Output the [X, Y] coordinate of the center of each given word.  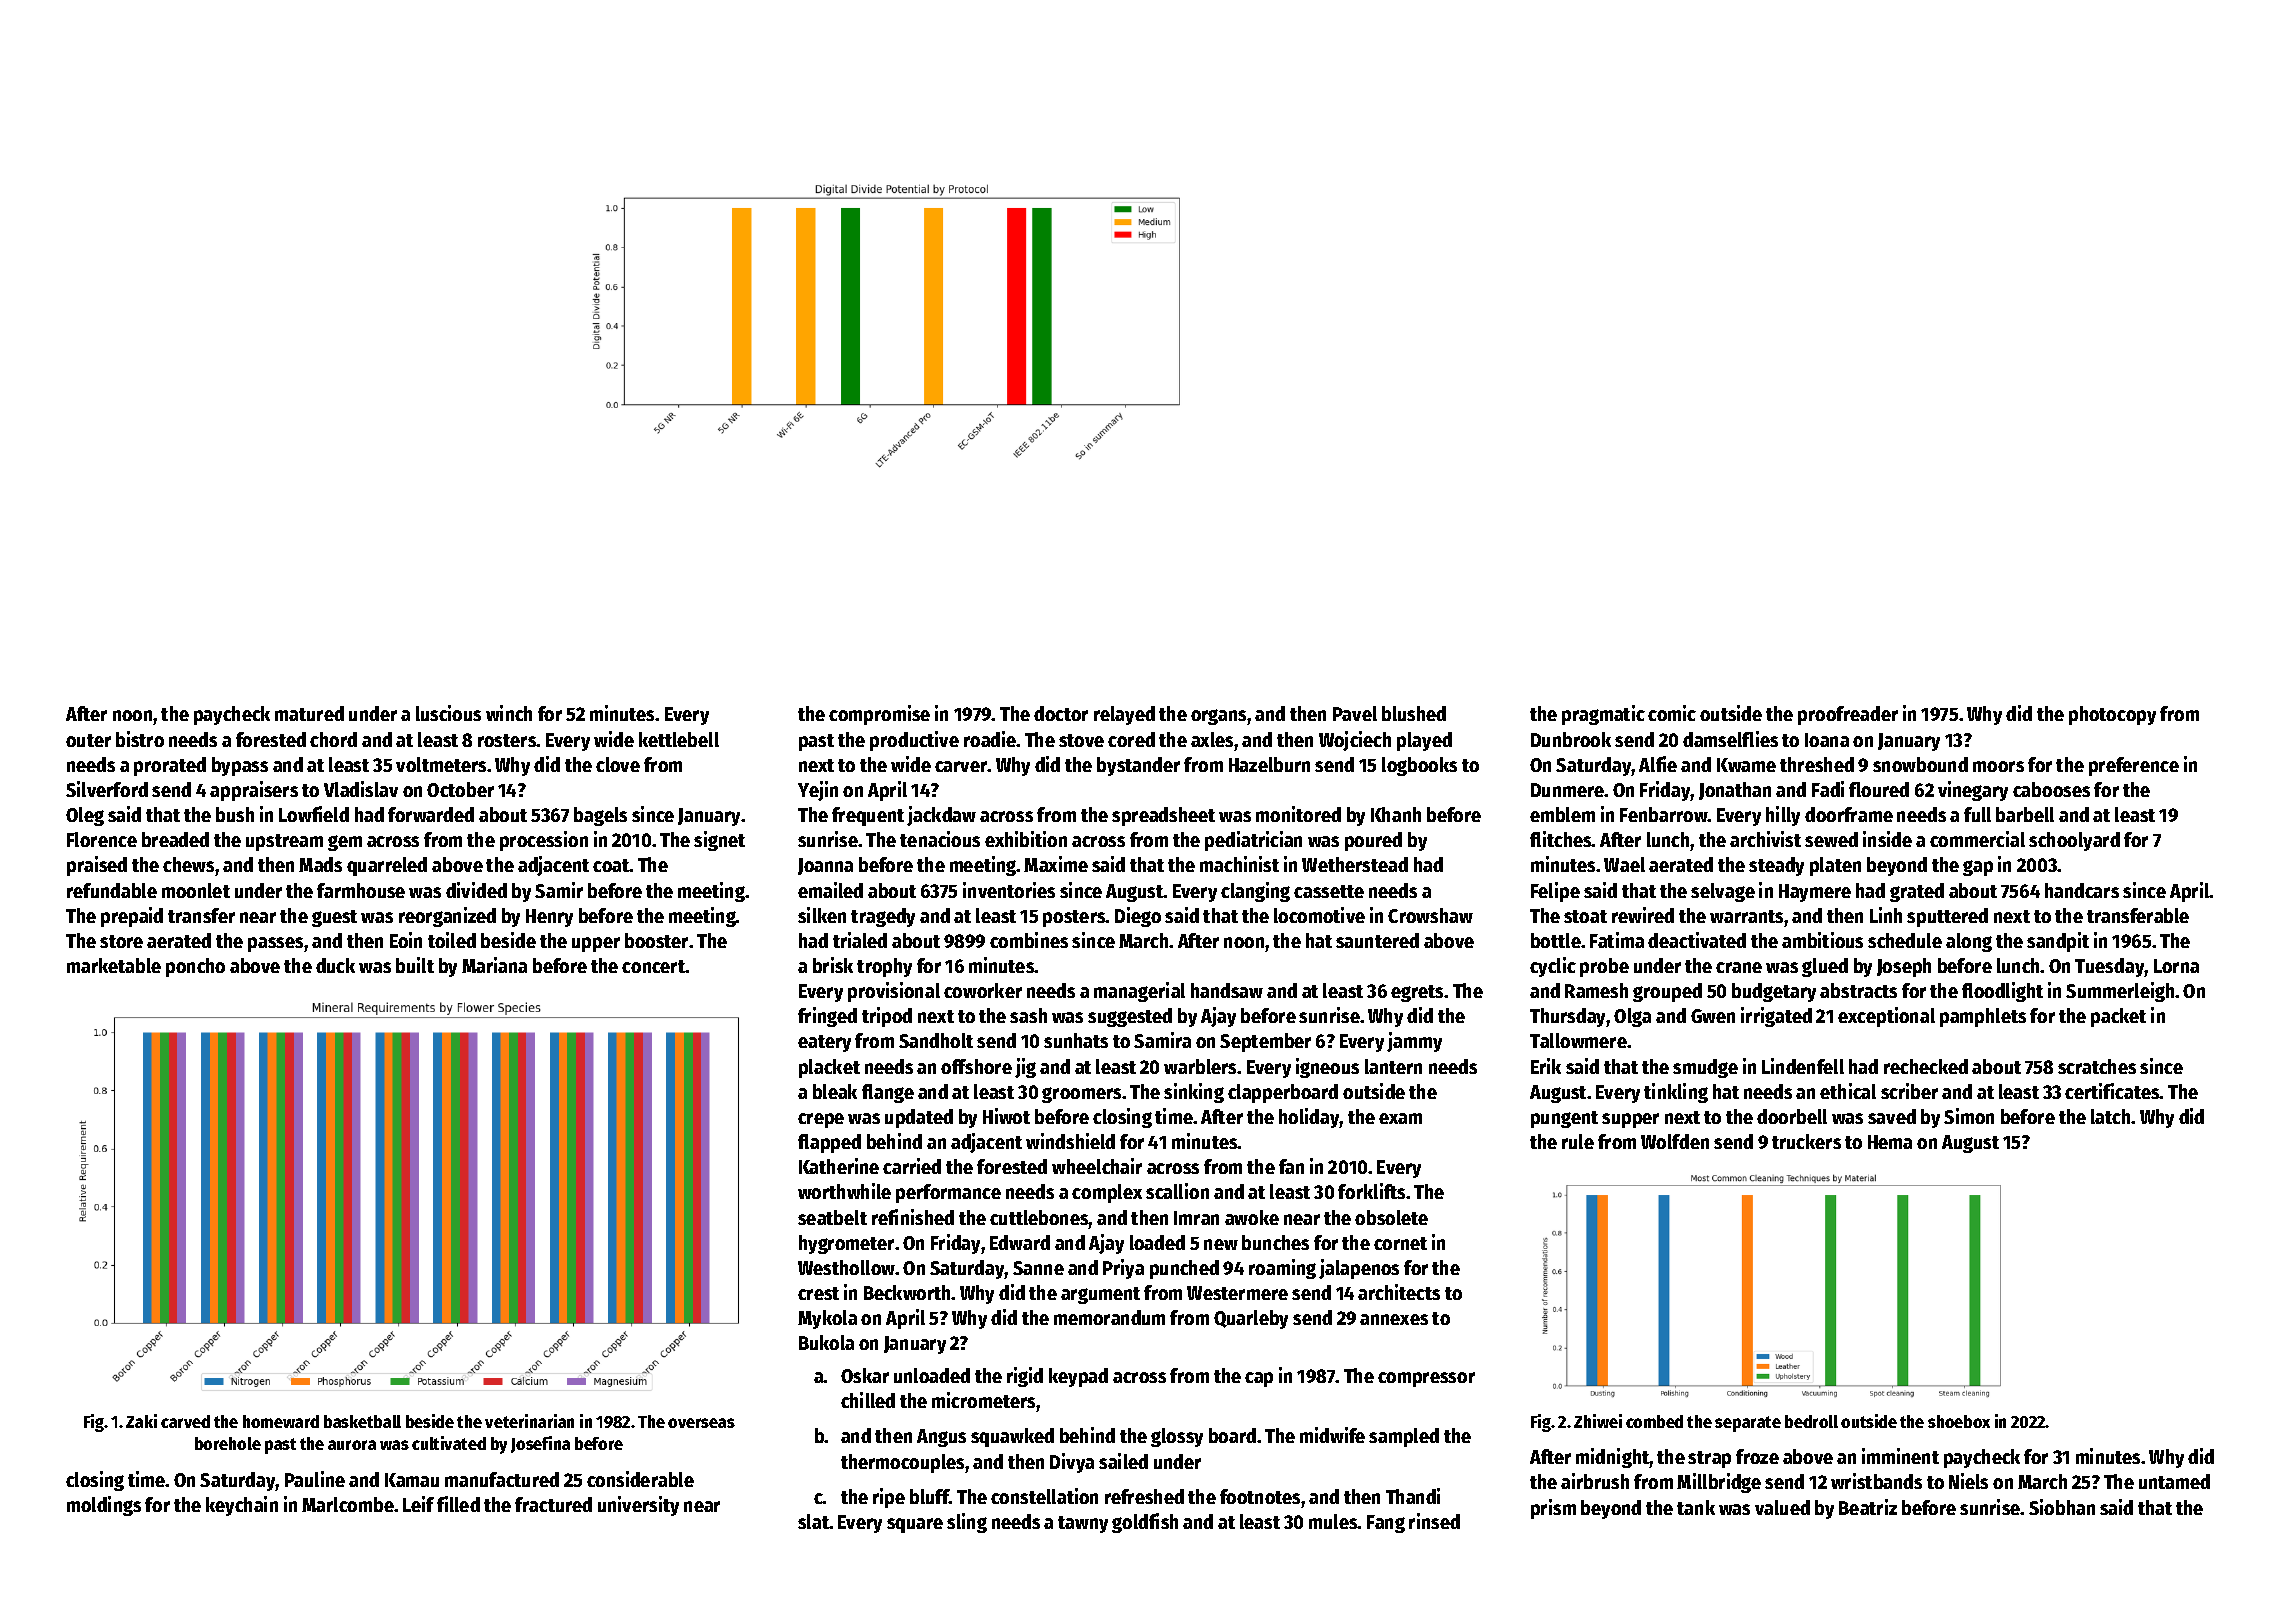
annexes [1394, 1319]
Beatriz [1868, 1507]
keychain [242, 1506]
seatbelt [832, 1217]
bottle [1556, 940]
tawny [1083, 1524]
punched [1184, 1269]
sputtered [1947, 917]
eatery [824, 1043]
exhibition [1026, 839]
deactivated [1697, 940]
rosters [507, 740]
